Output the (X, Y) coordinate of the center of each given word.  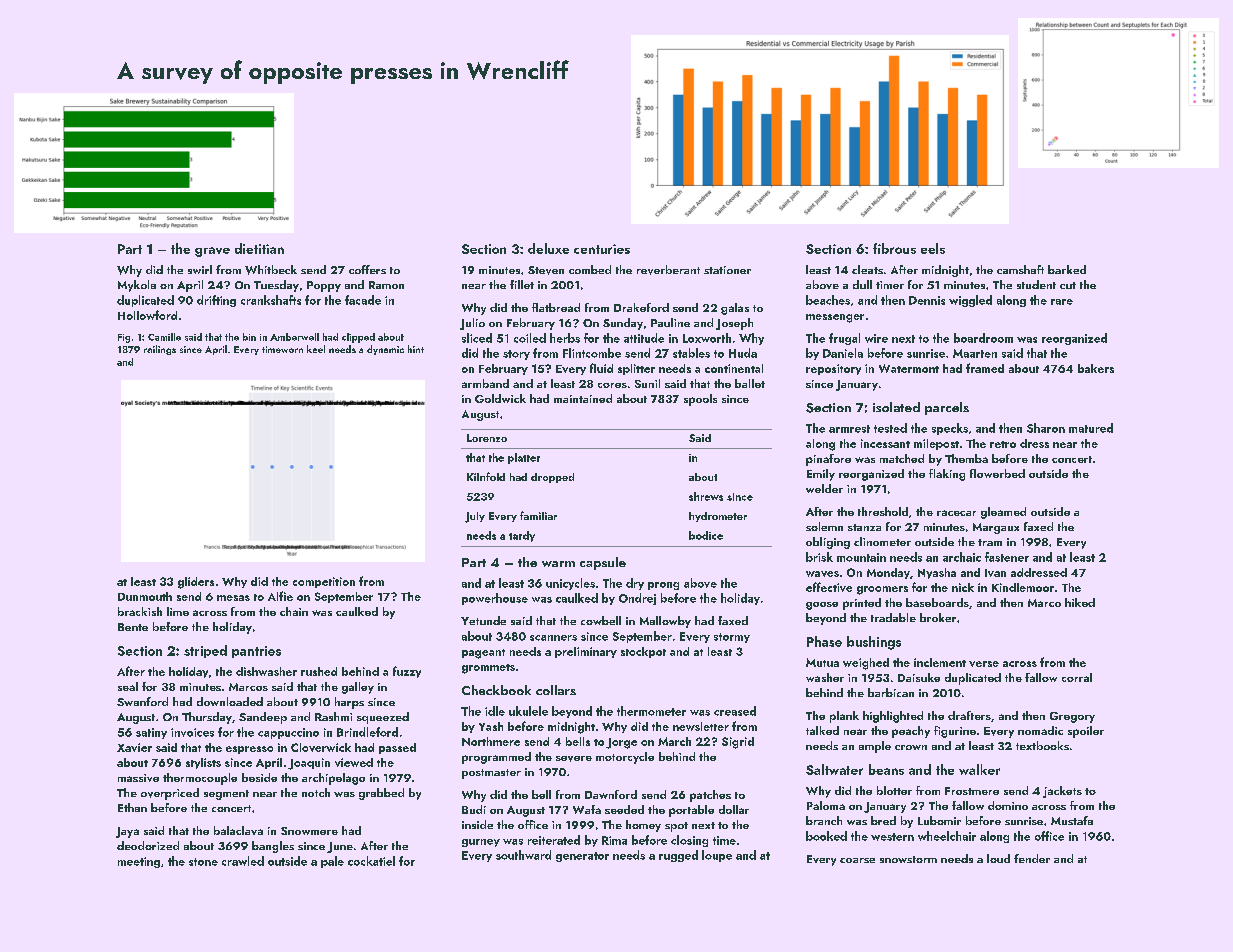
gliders (196, 583)
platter (524, 458)
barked (1067, 269)
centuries (602, 249)
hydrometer (718, 517)
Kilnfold (486, 476)
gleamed (1003, 513)
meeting (139, 862)
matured (1091, 428)
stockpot (643, 652)
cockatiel (371, 861)
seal (128, 686)
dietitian (259, 248)
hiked (1080, 602)
